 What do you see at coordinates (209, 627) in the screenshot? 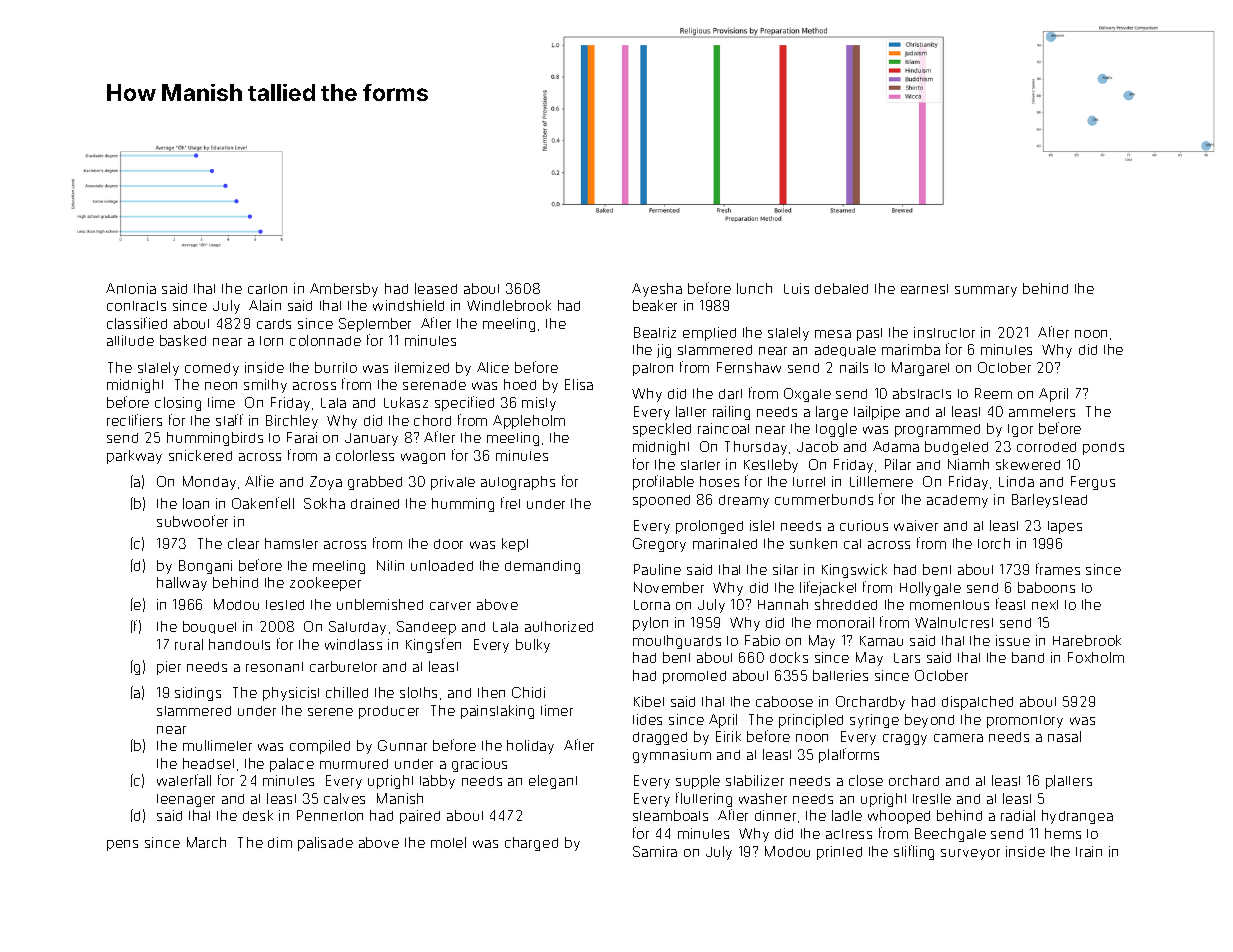
I see `bouquet` at bounding box center [209, 627].
